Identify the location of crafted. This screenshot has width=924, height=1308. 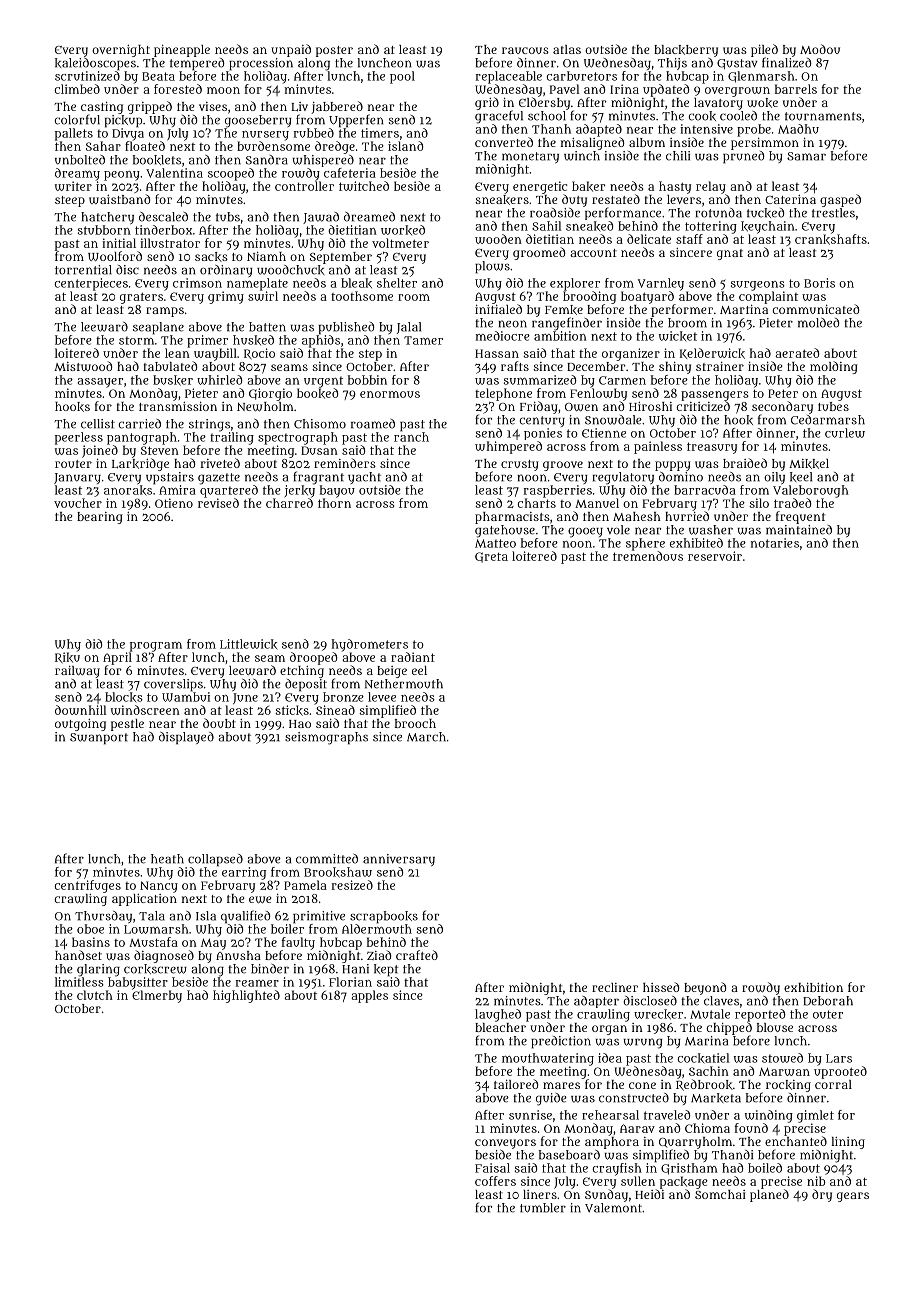
(417, 955).
